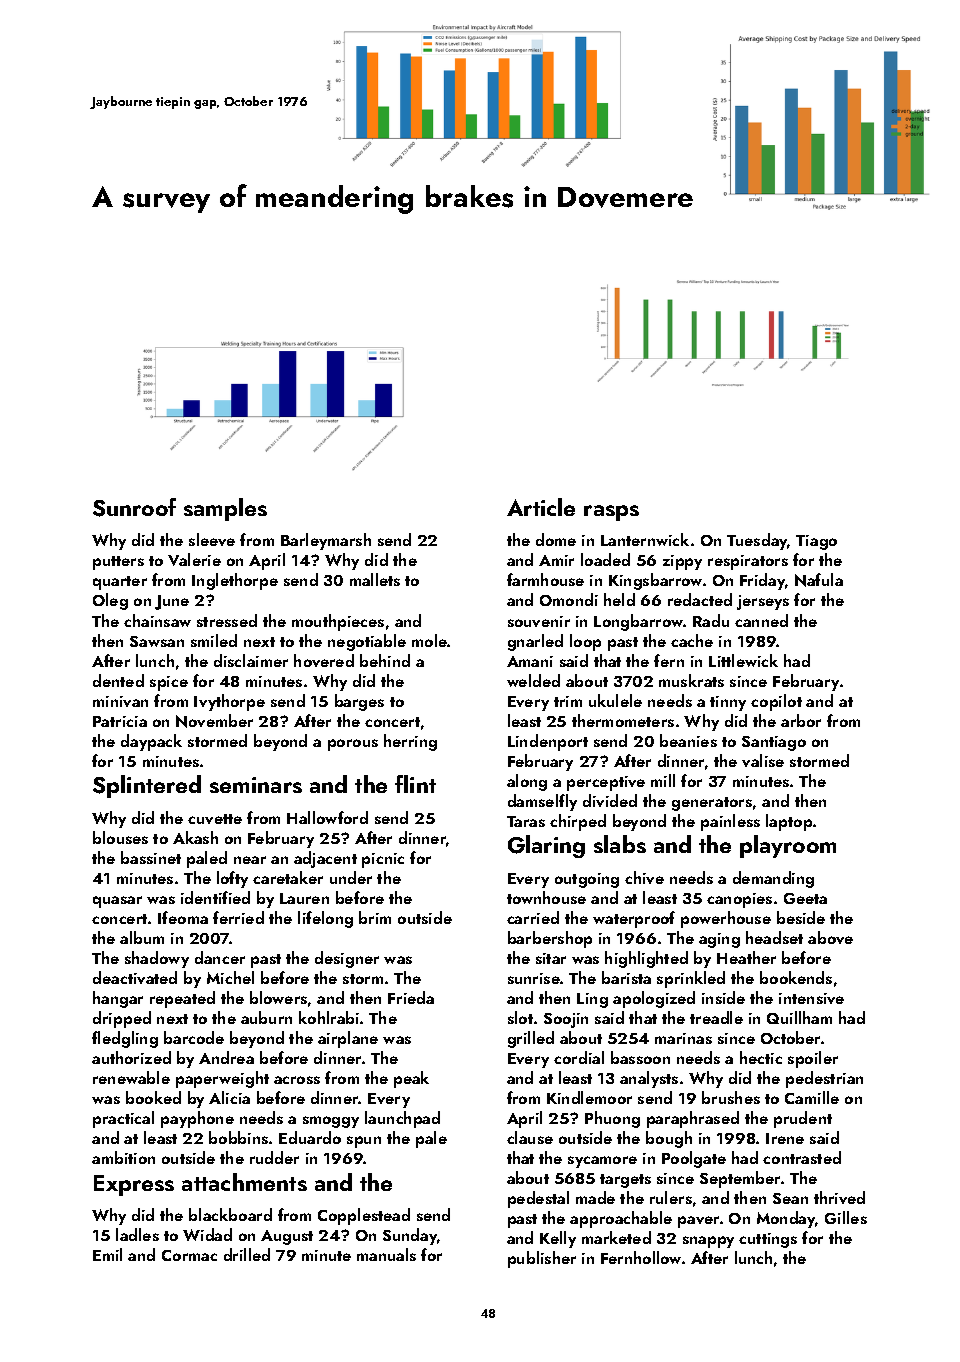  I want to click on Emil, so click(107, 1254).
